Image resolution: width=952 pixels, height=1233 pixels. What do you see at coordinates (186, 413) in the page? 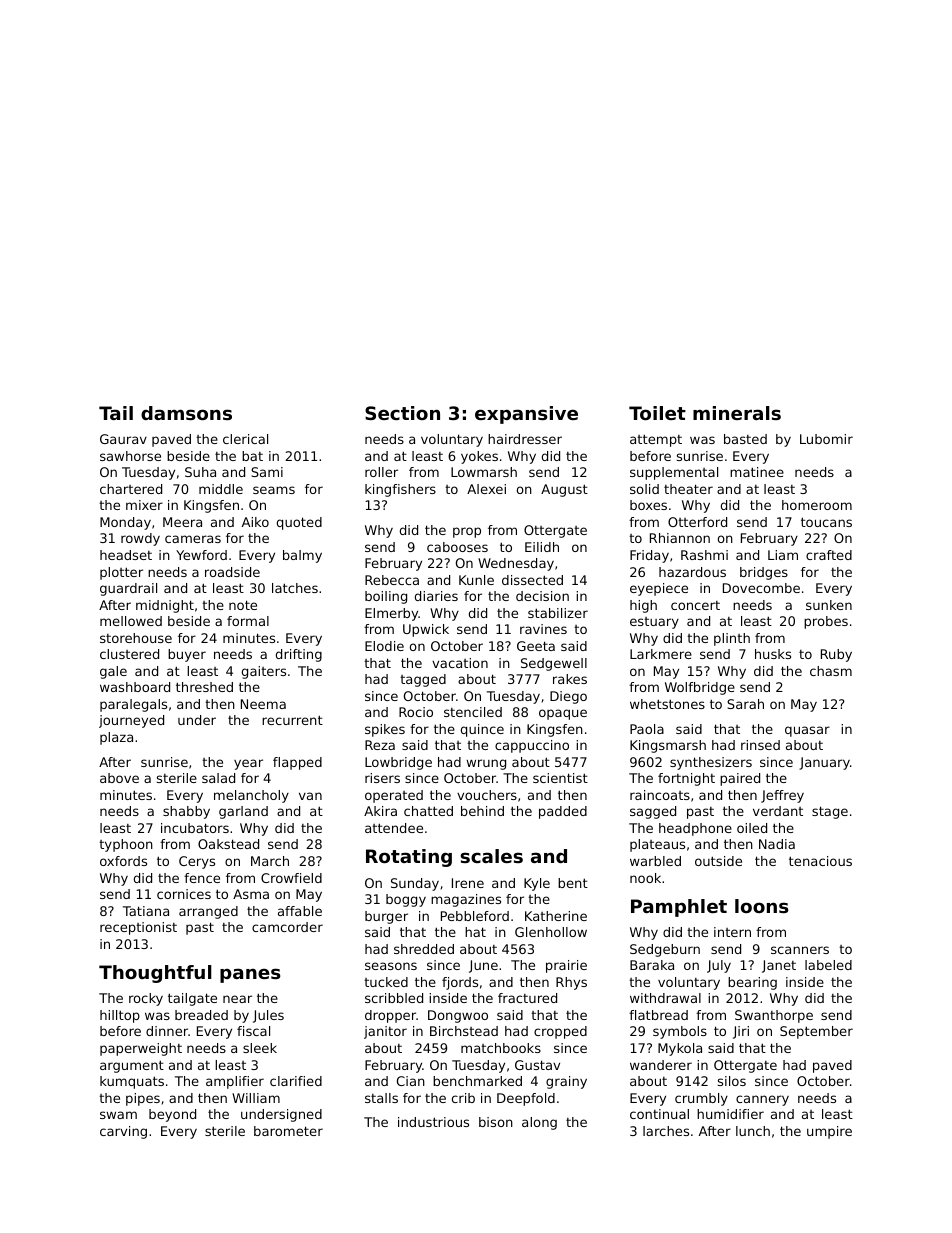
I see `damsons` at bounding box center [186, 413].
